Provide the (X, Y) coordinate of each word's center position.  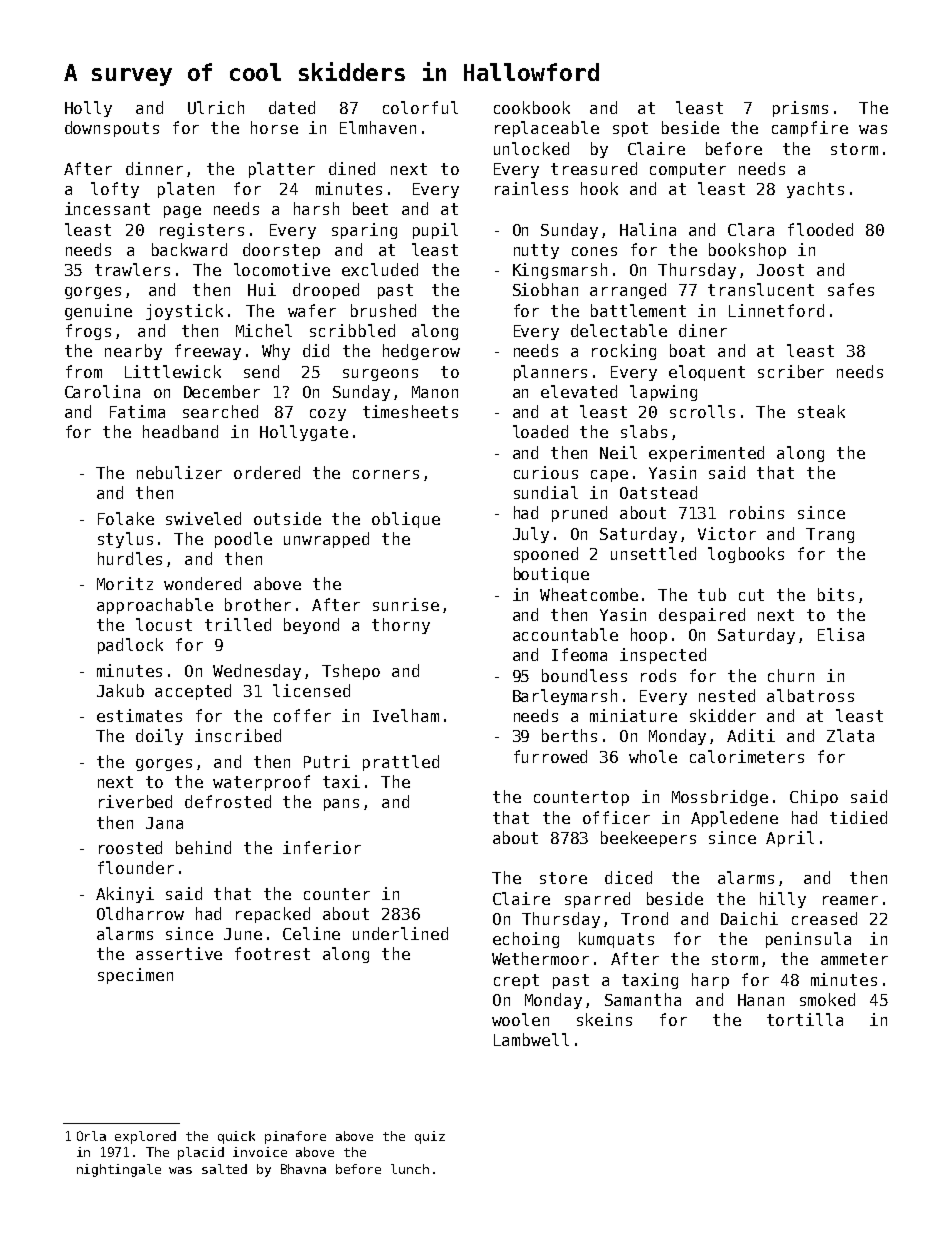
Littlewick (173, 371)
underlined (400, 933)
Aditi (751, 735)
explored (145, 1137)
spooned (546, 555)
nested (727, 695)
